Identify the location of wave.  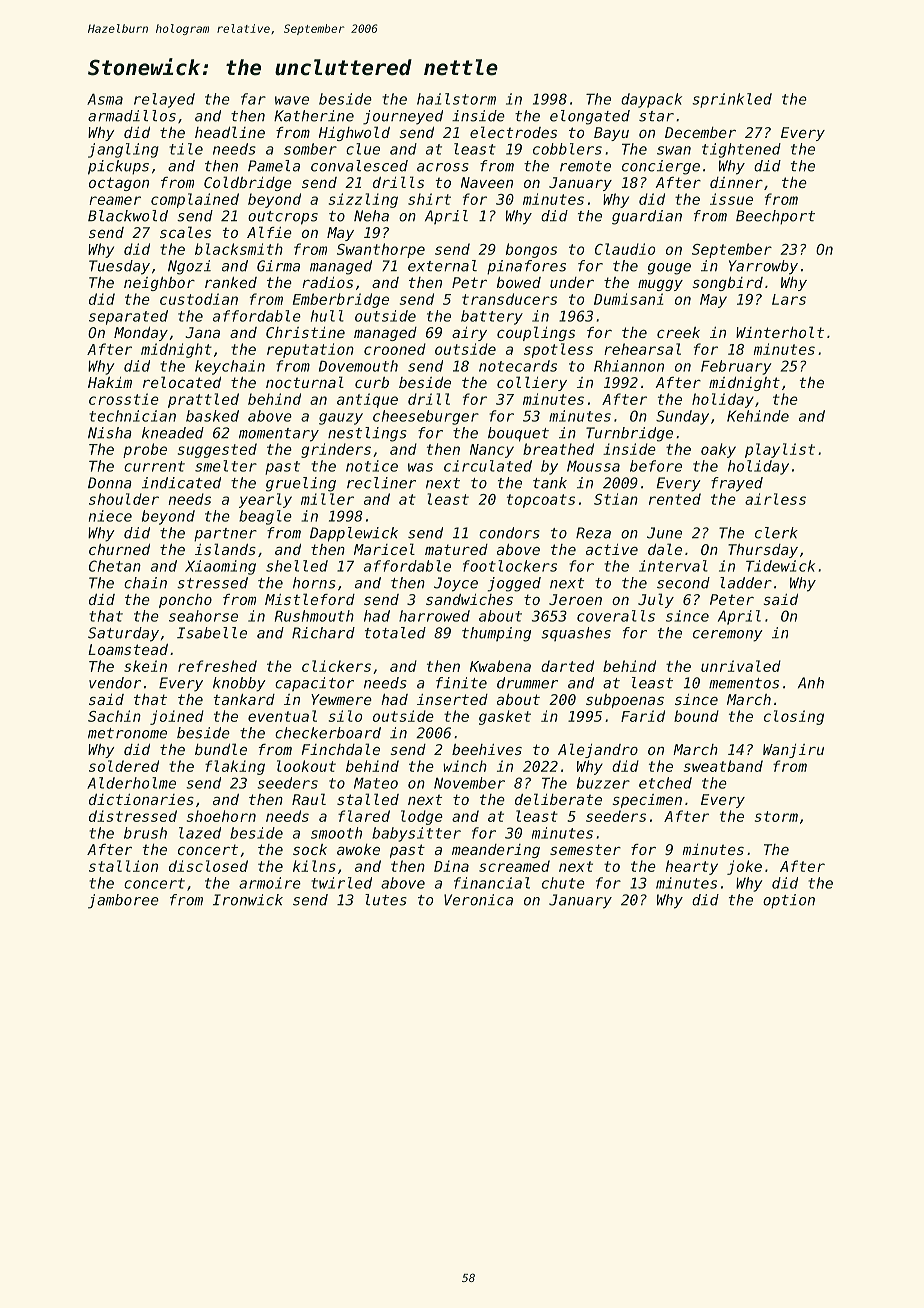
(292, 100).
